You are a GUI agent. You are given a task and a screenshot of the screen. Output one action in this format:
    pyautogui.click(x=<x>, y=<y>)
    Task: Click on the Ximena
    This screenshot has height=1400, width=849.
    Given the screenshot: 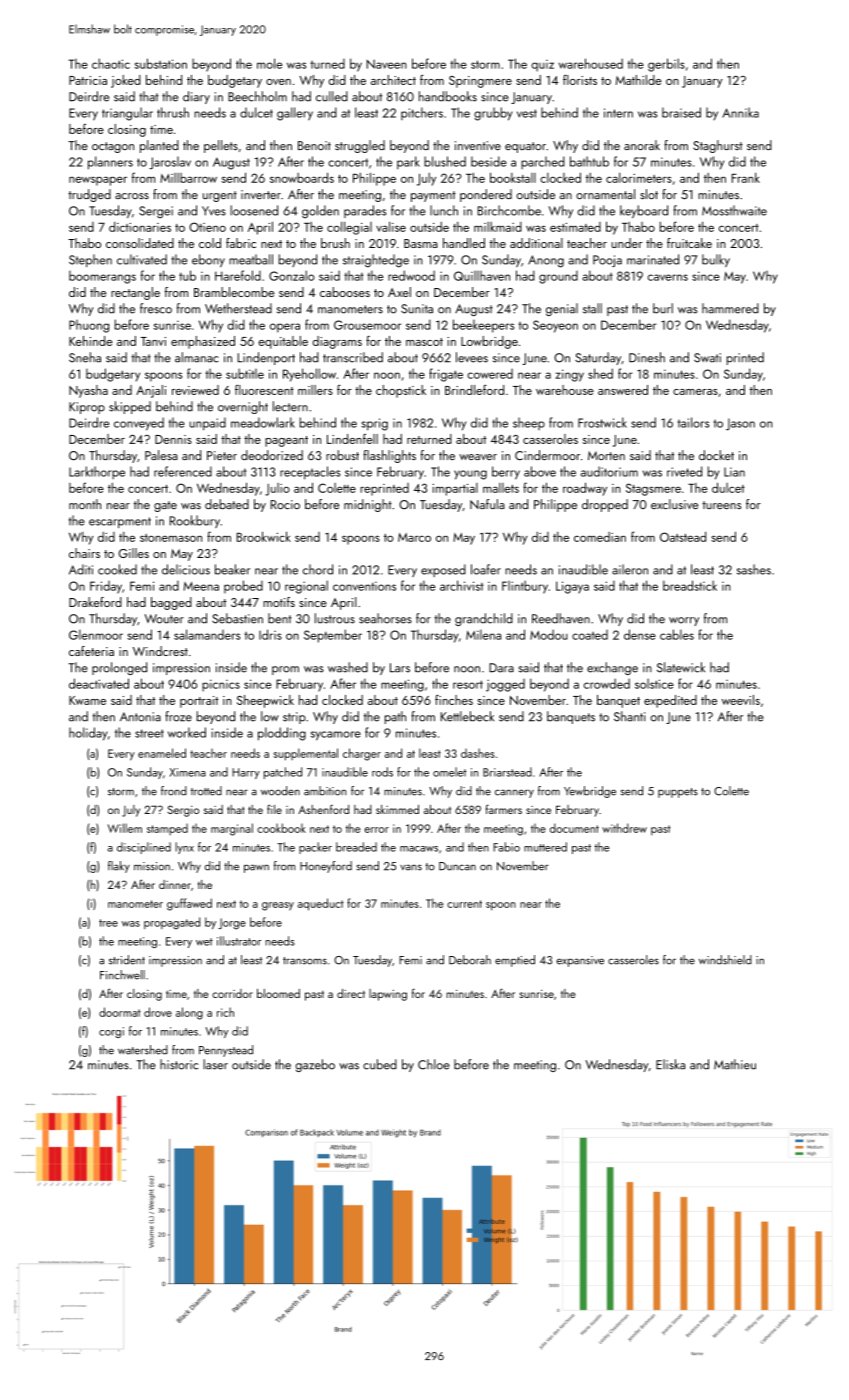 What is the action you would take?
    pyautogui.click(x=188, y=772)
